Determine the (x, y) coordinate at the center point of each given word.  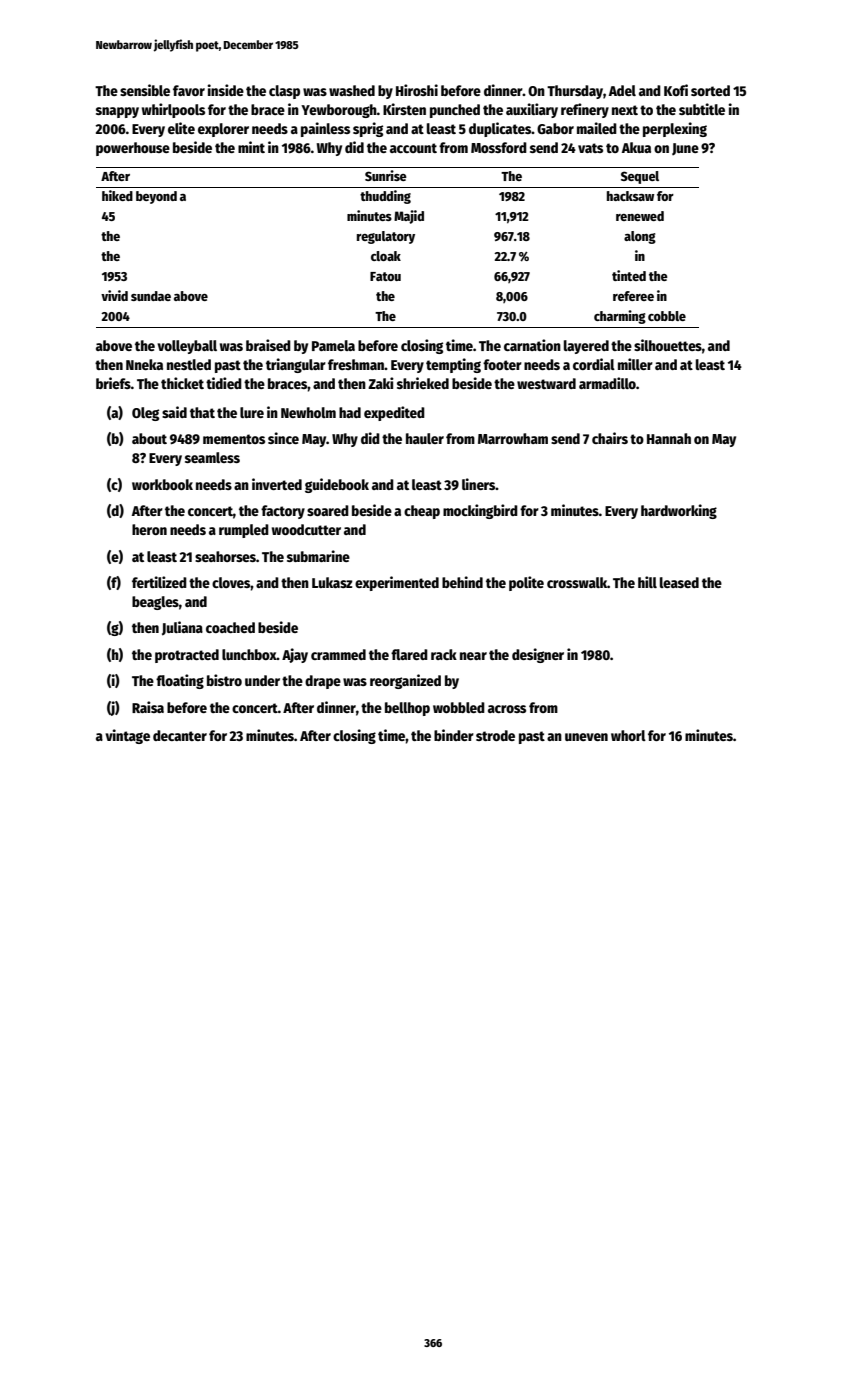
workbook (162, 484)
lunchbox (249, 654)
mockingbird (480, 511)
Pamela (333, 345)
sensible (145, 90)
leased (679, 582)
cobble (667, 316)
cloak (386, 256)
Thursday (575, 92)
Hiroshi (417, 90)
